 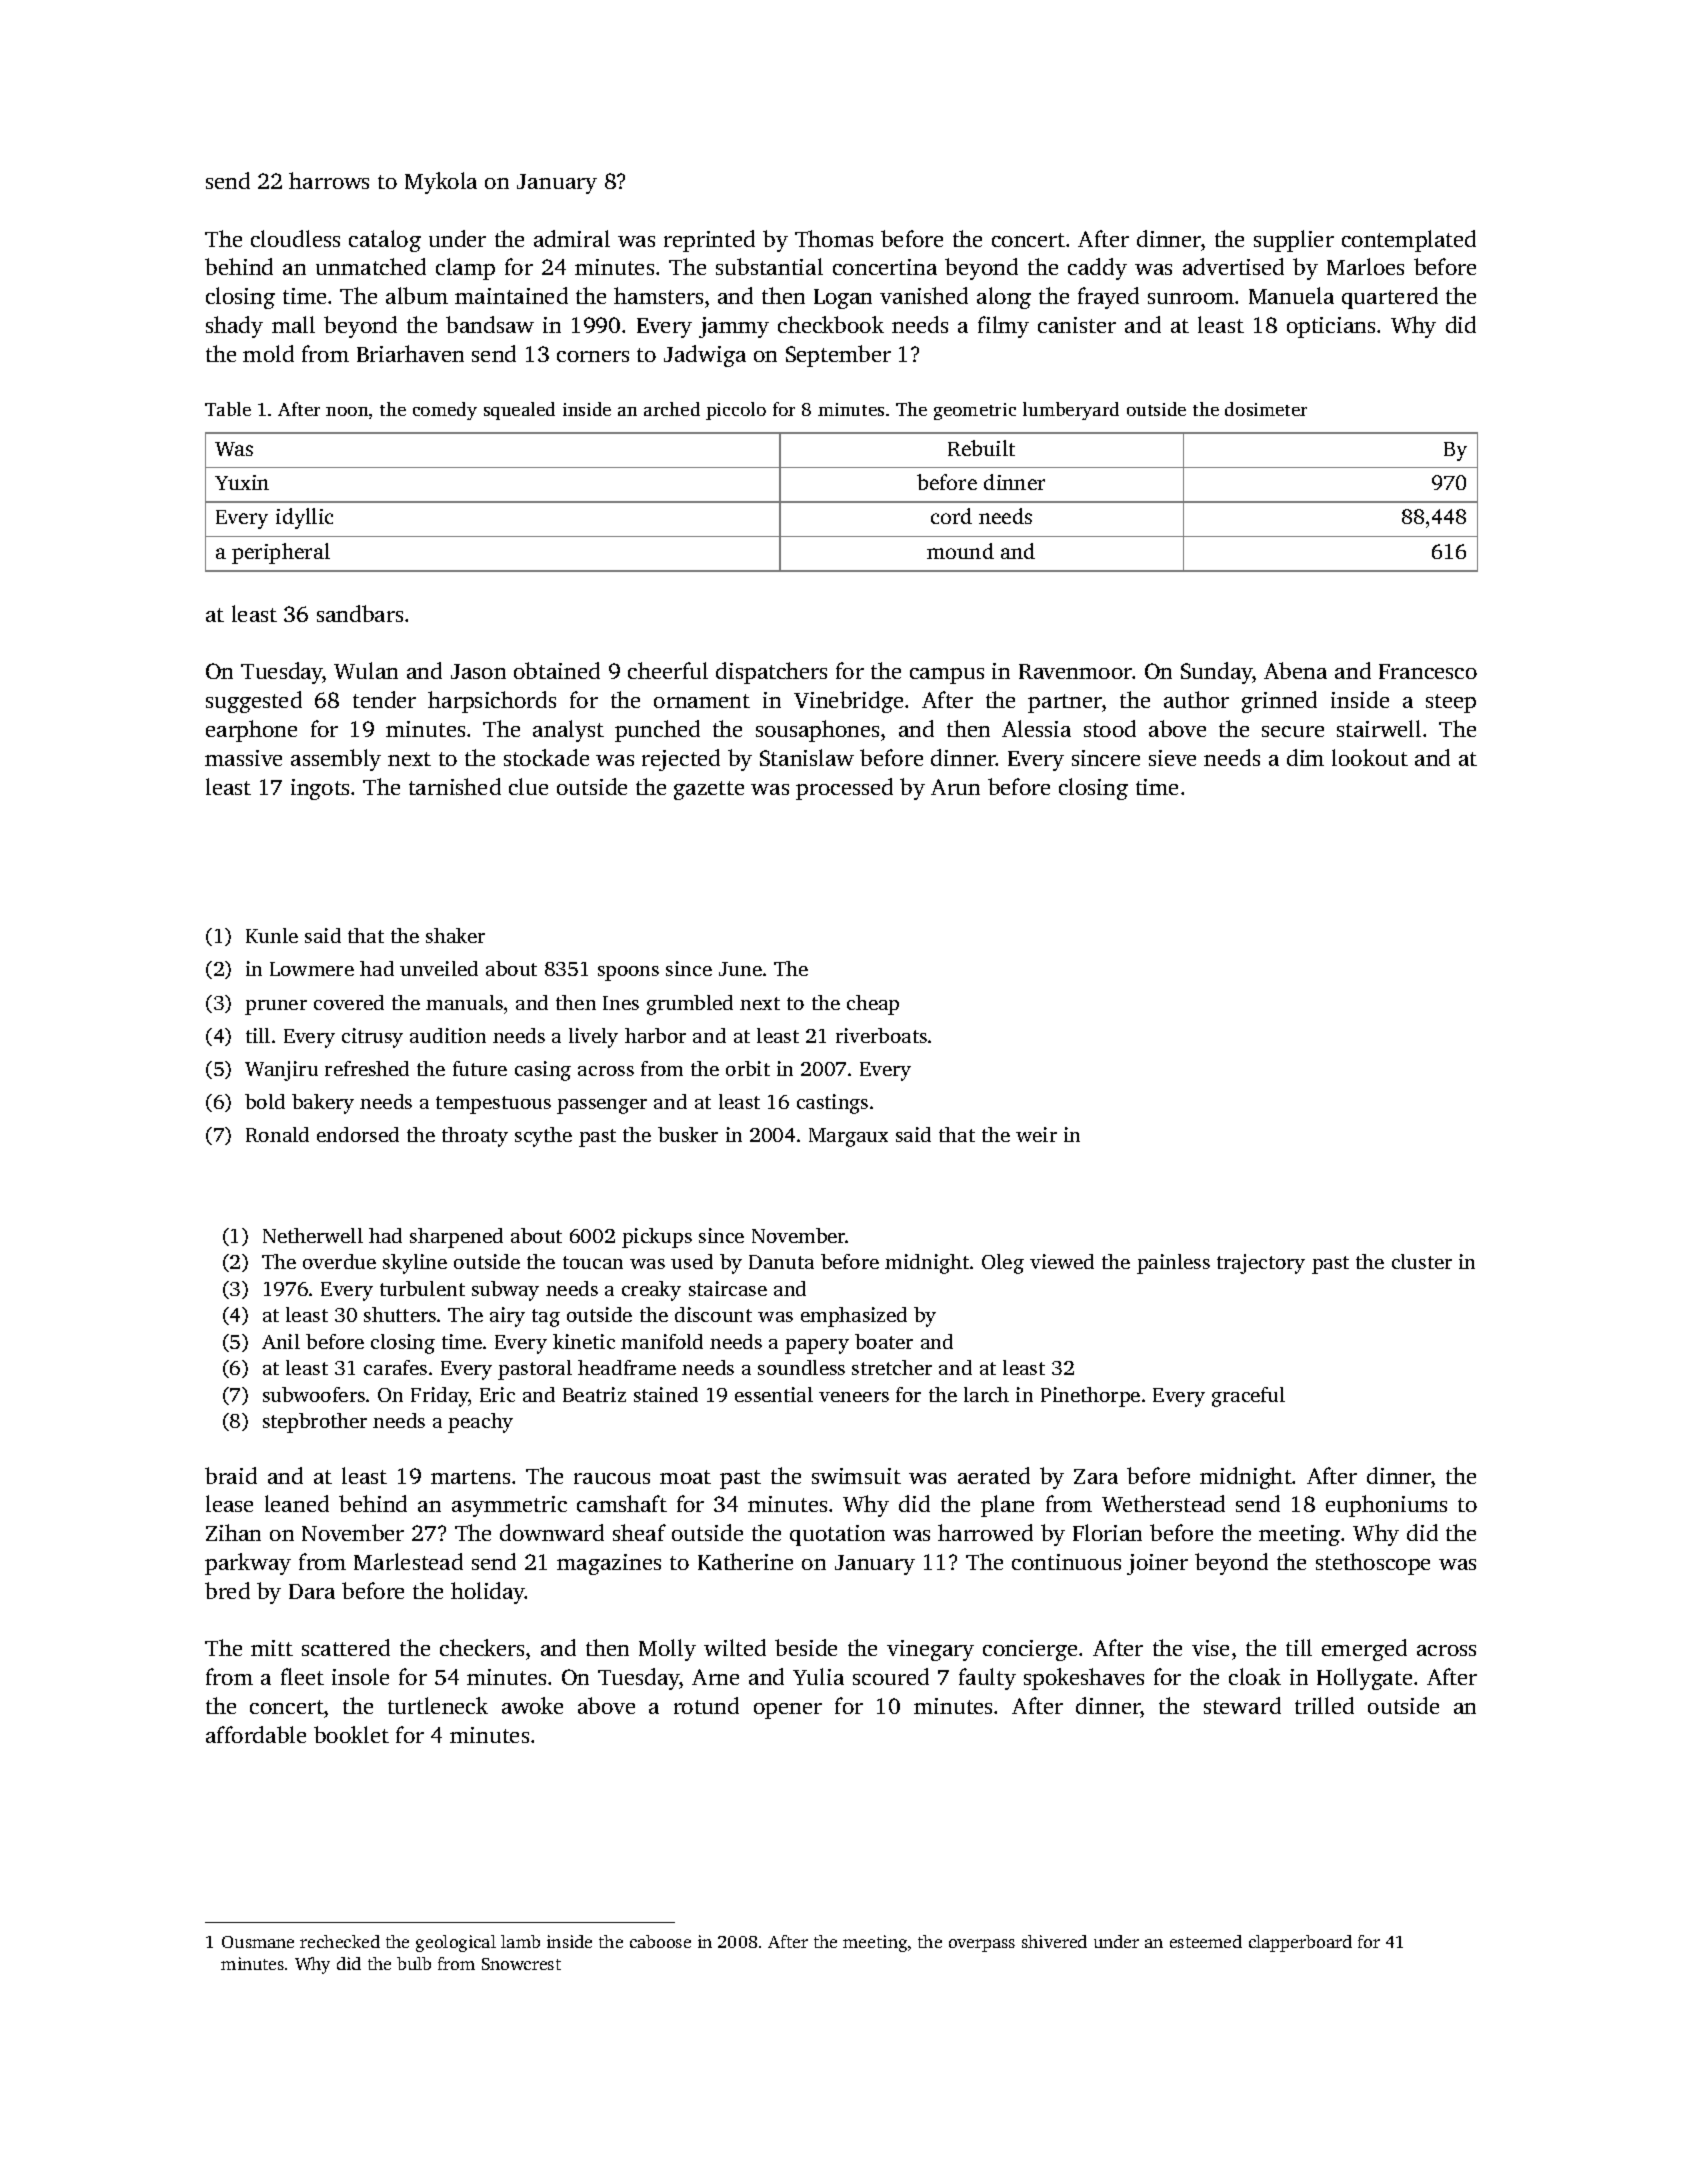 What do you see at coordinates (347, 411) in the page?
I see `noon` at bounding box center [347, 411].
